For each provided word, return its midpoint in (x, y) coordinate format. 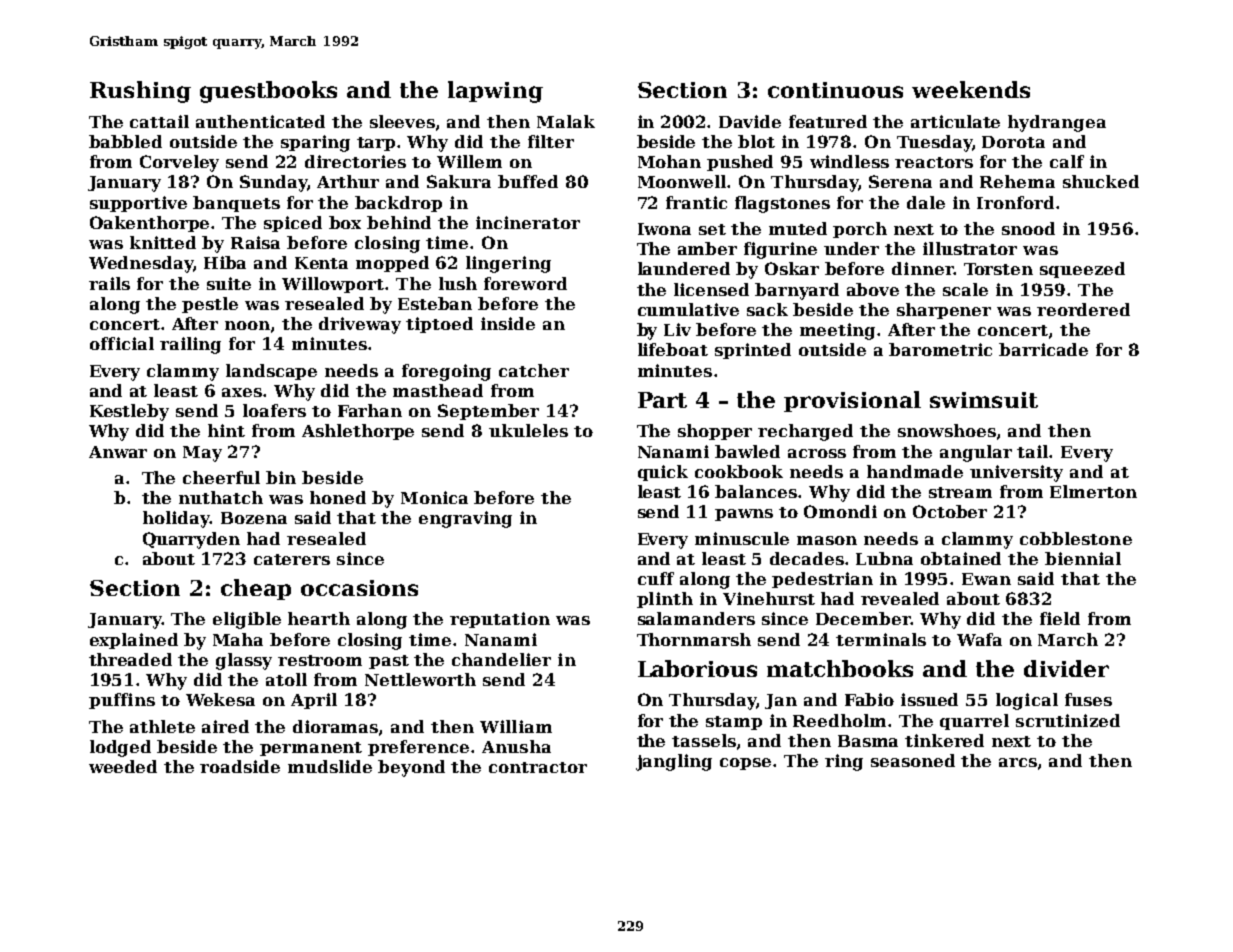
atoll (286, 679)
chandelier (501, 659)
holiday (176, 519)
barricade (1043, 349)
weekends (971, 89)
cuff (656, 578)
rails (109, 283)
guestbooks (268, 92)
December (863, 618)
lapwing (495, 92)
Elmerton (1093, 491)
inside (508, 323)
